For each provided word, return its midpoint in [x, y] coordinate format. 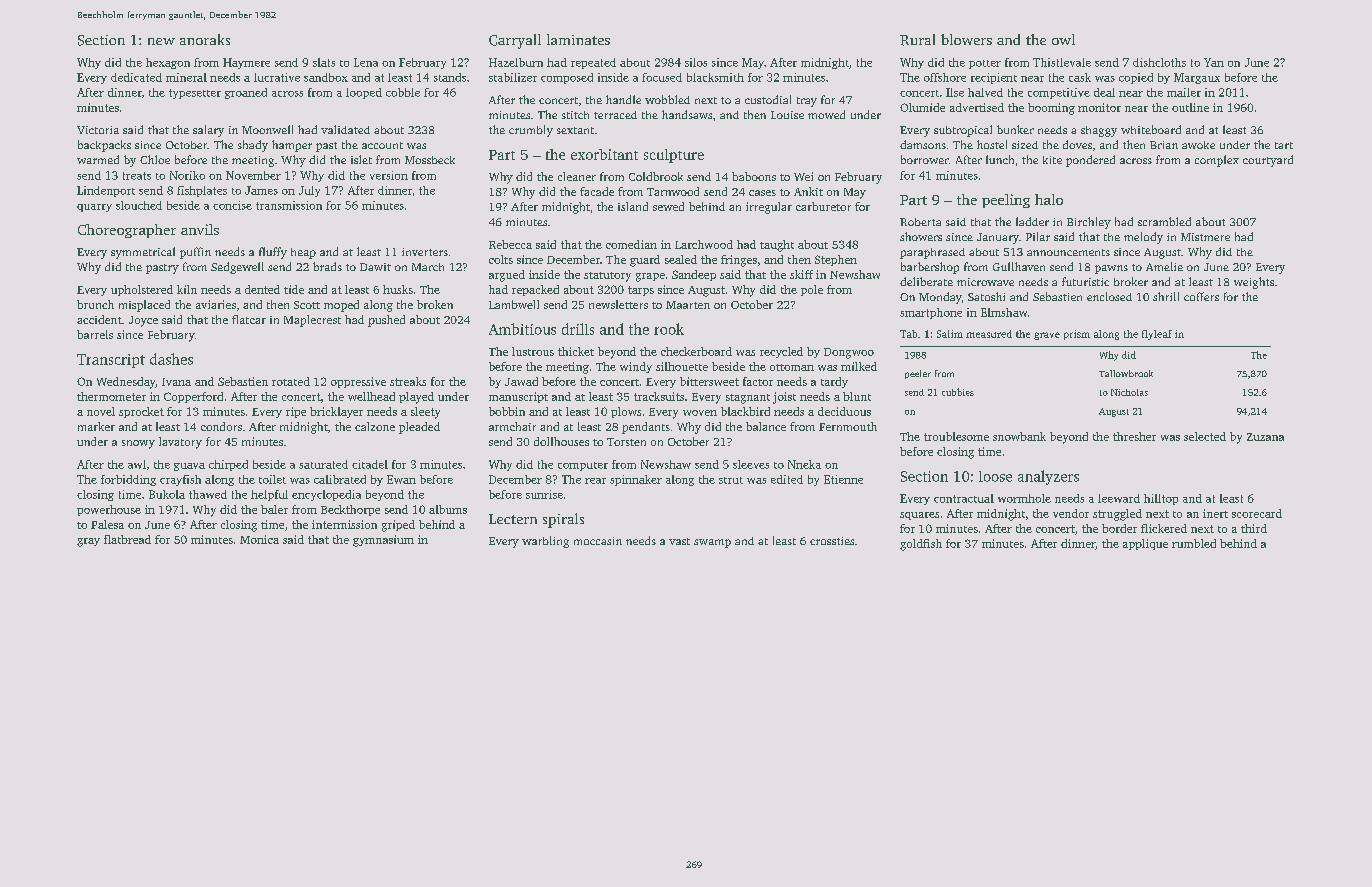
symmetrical [143, 253]
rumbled [1194, 543]
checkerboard [696, 351]
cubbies [958, 392]
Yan [1214, 62]
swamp [712, 543]
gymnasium [383, 541]
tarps [641, 291]
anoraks [205, 39]
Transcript [111, 361]
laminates [578, 39]
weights [1254, 283]
